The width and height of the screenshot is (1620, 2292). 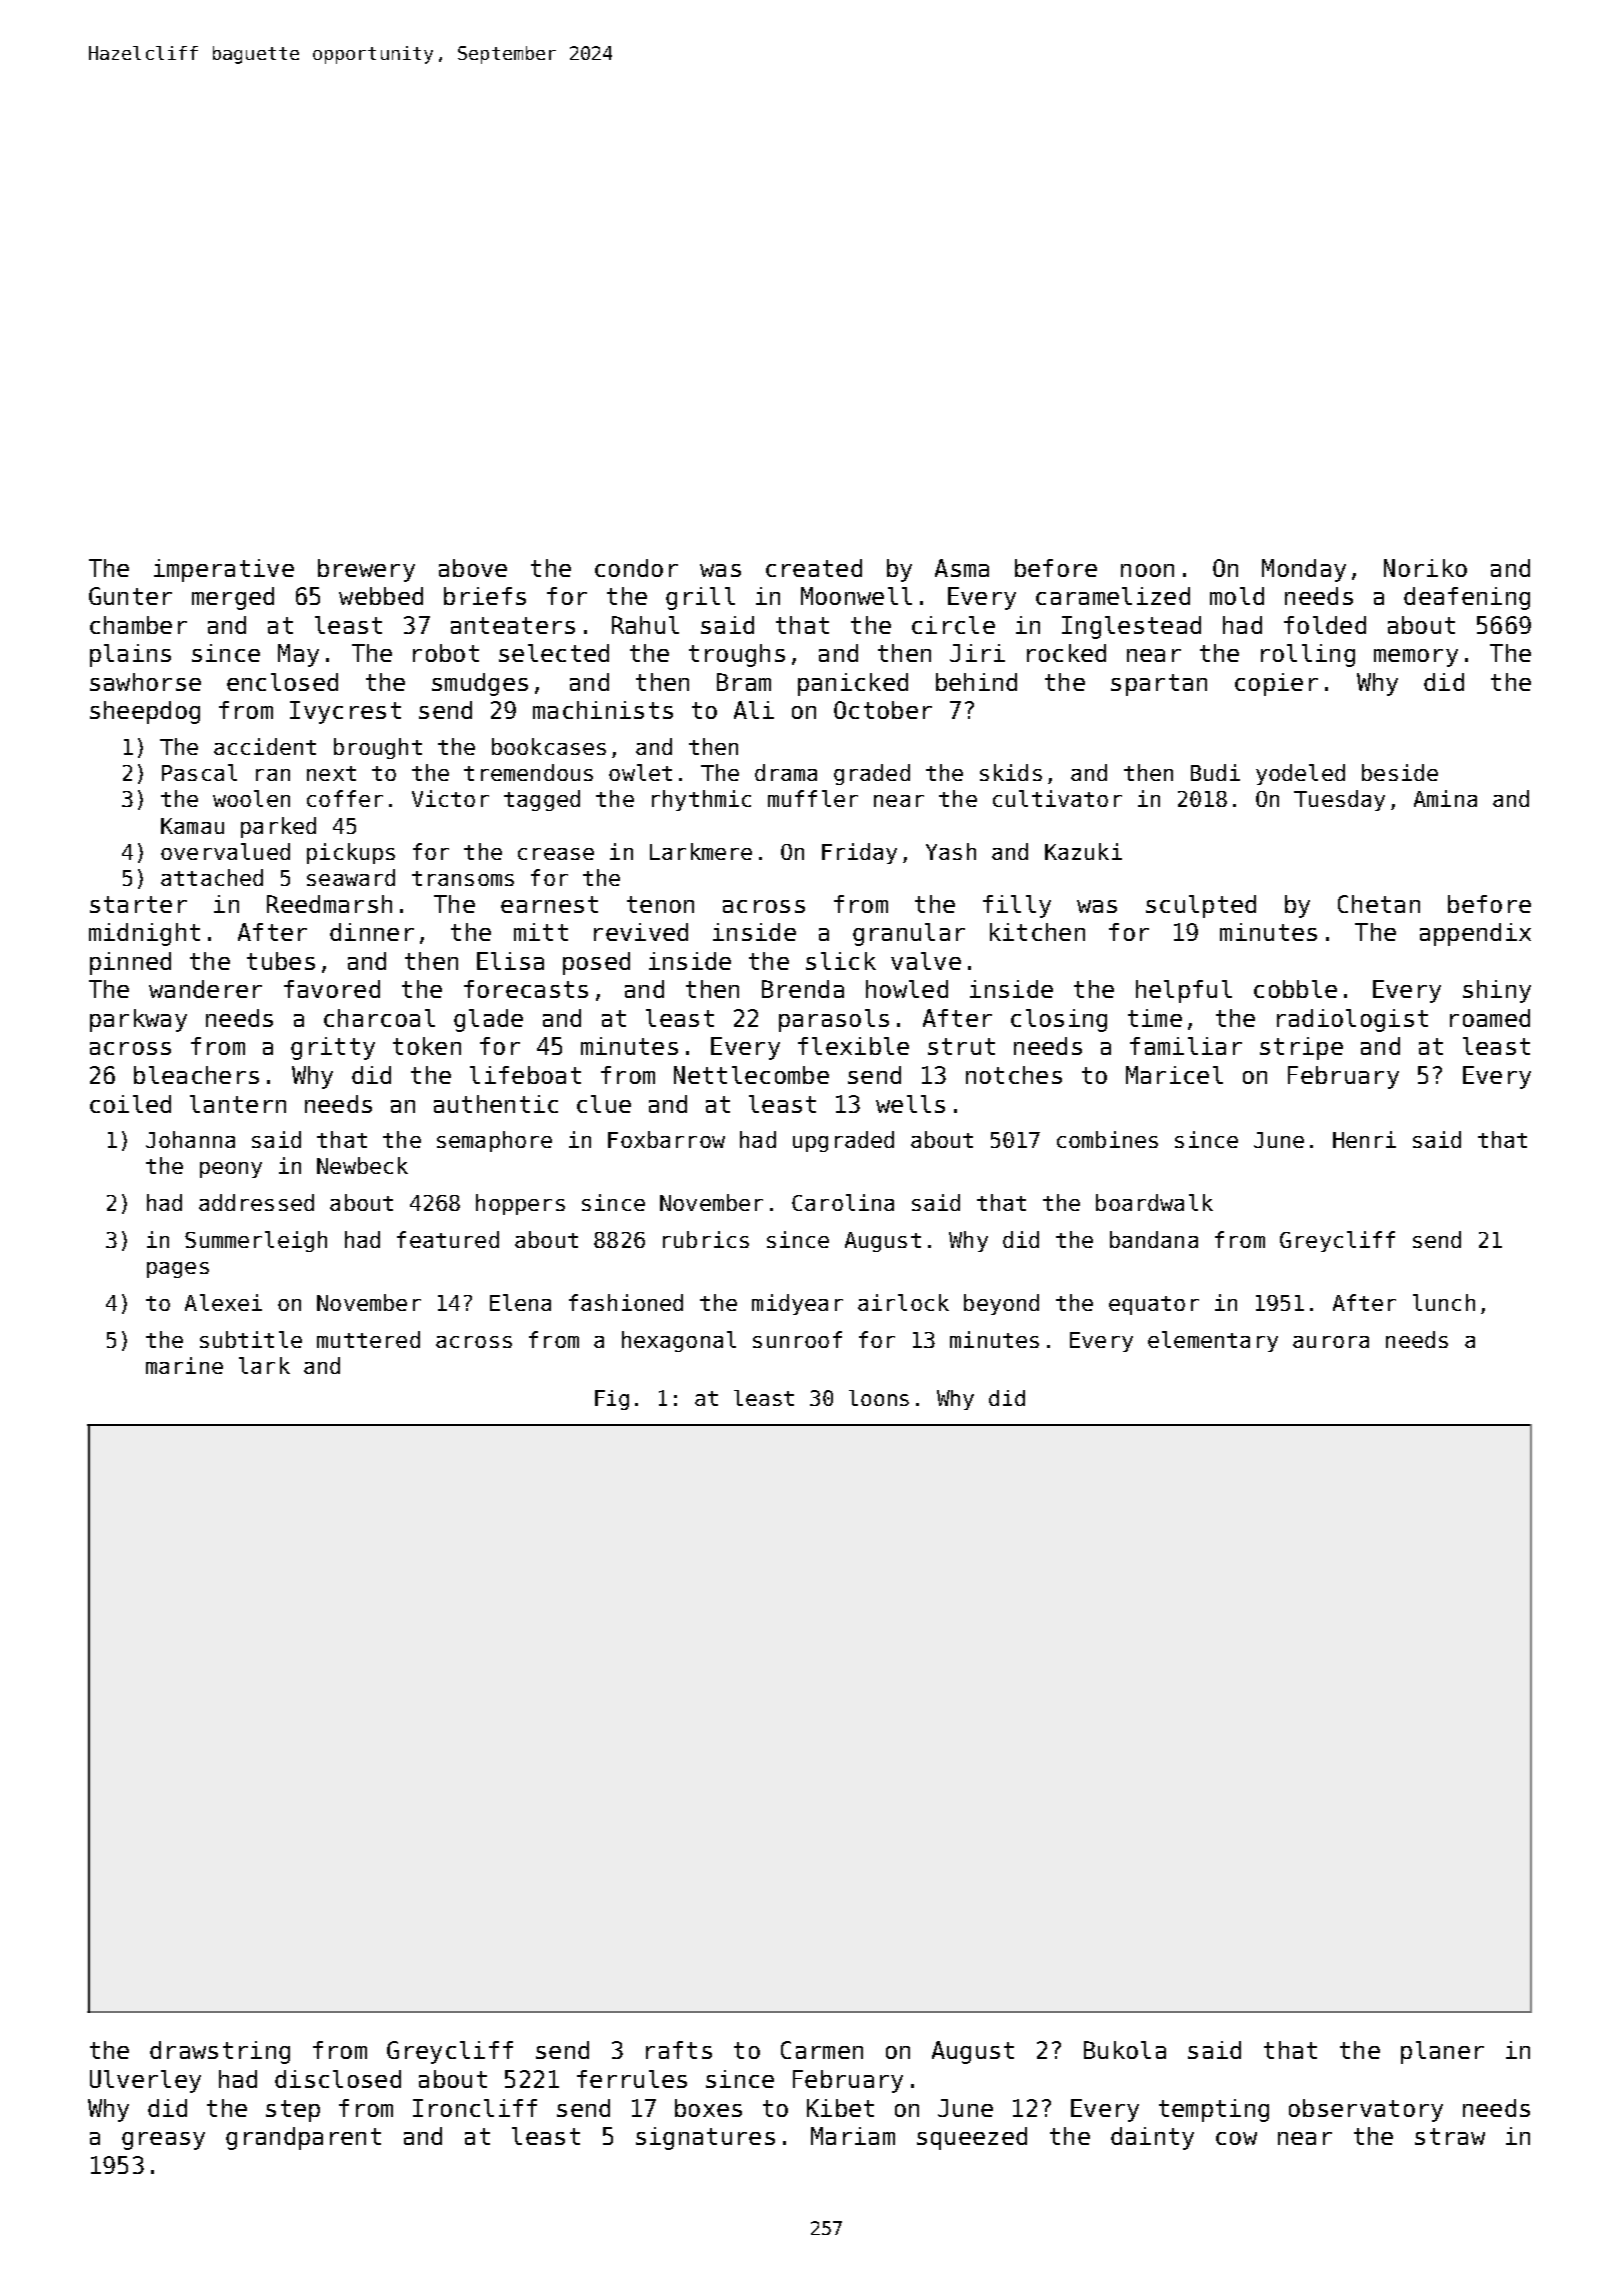 I want to click on airlock, so click(x=903, y=1302).
